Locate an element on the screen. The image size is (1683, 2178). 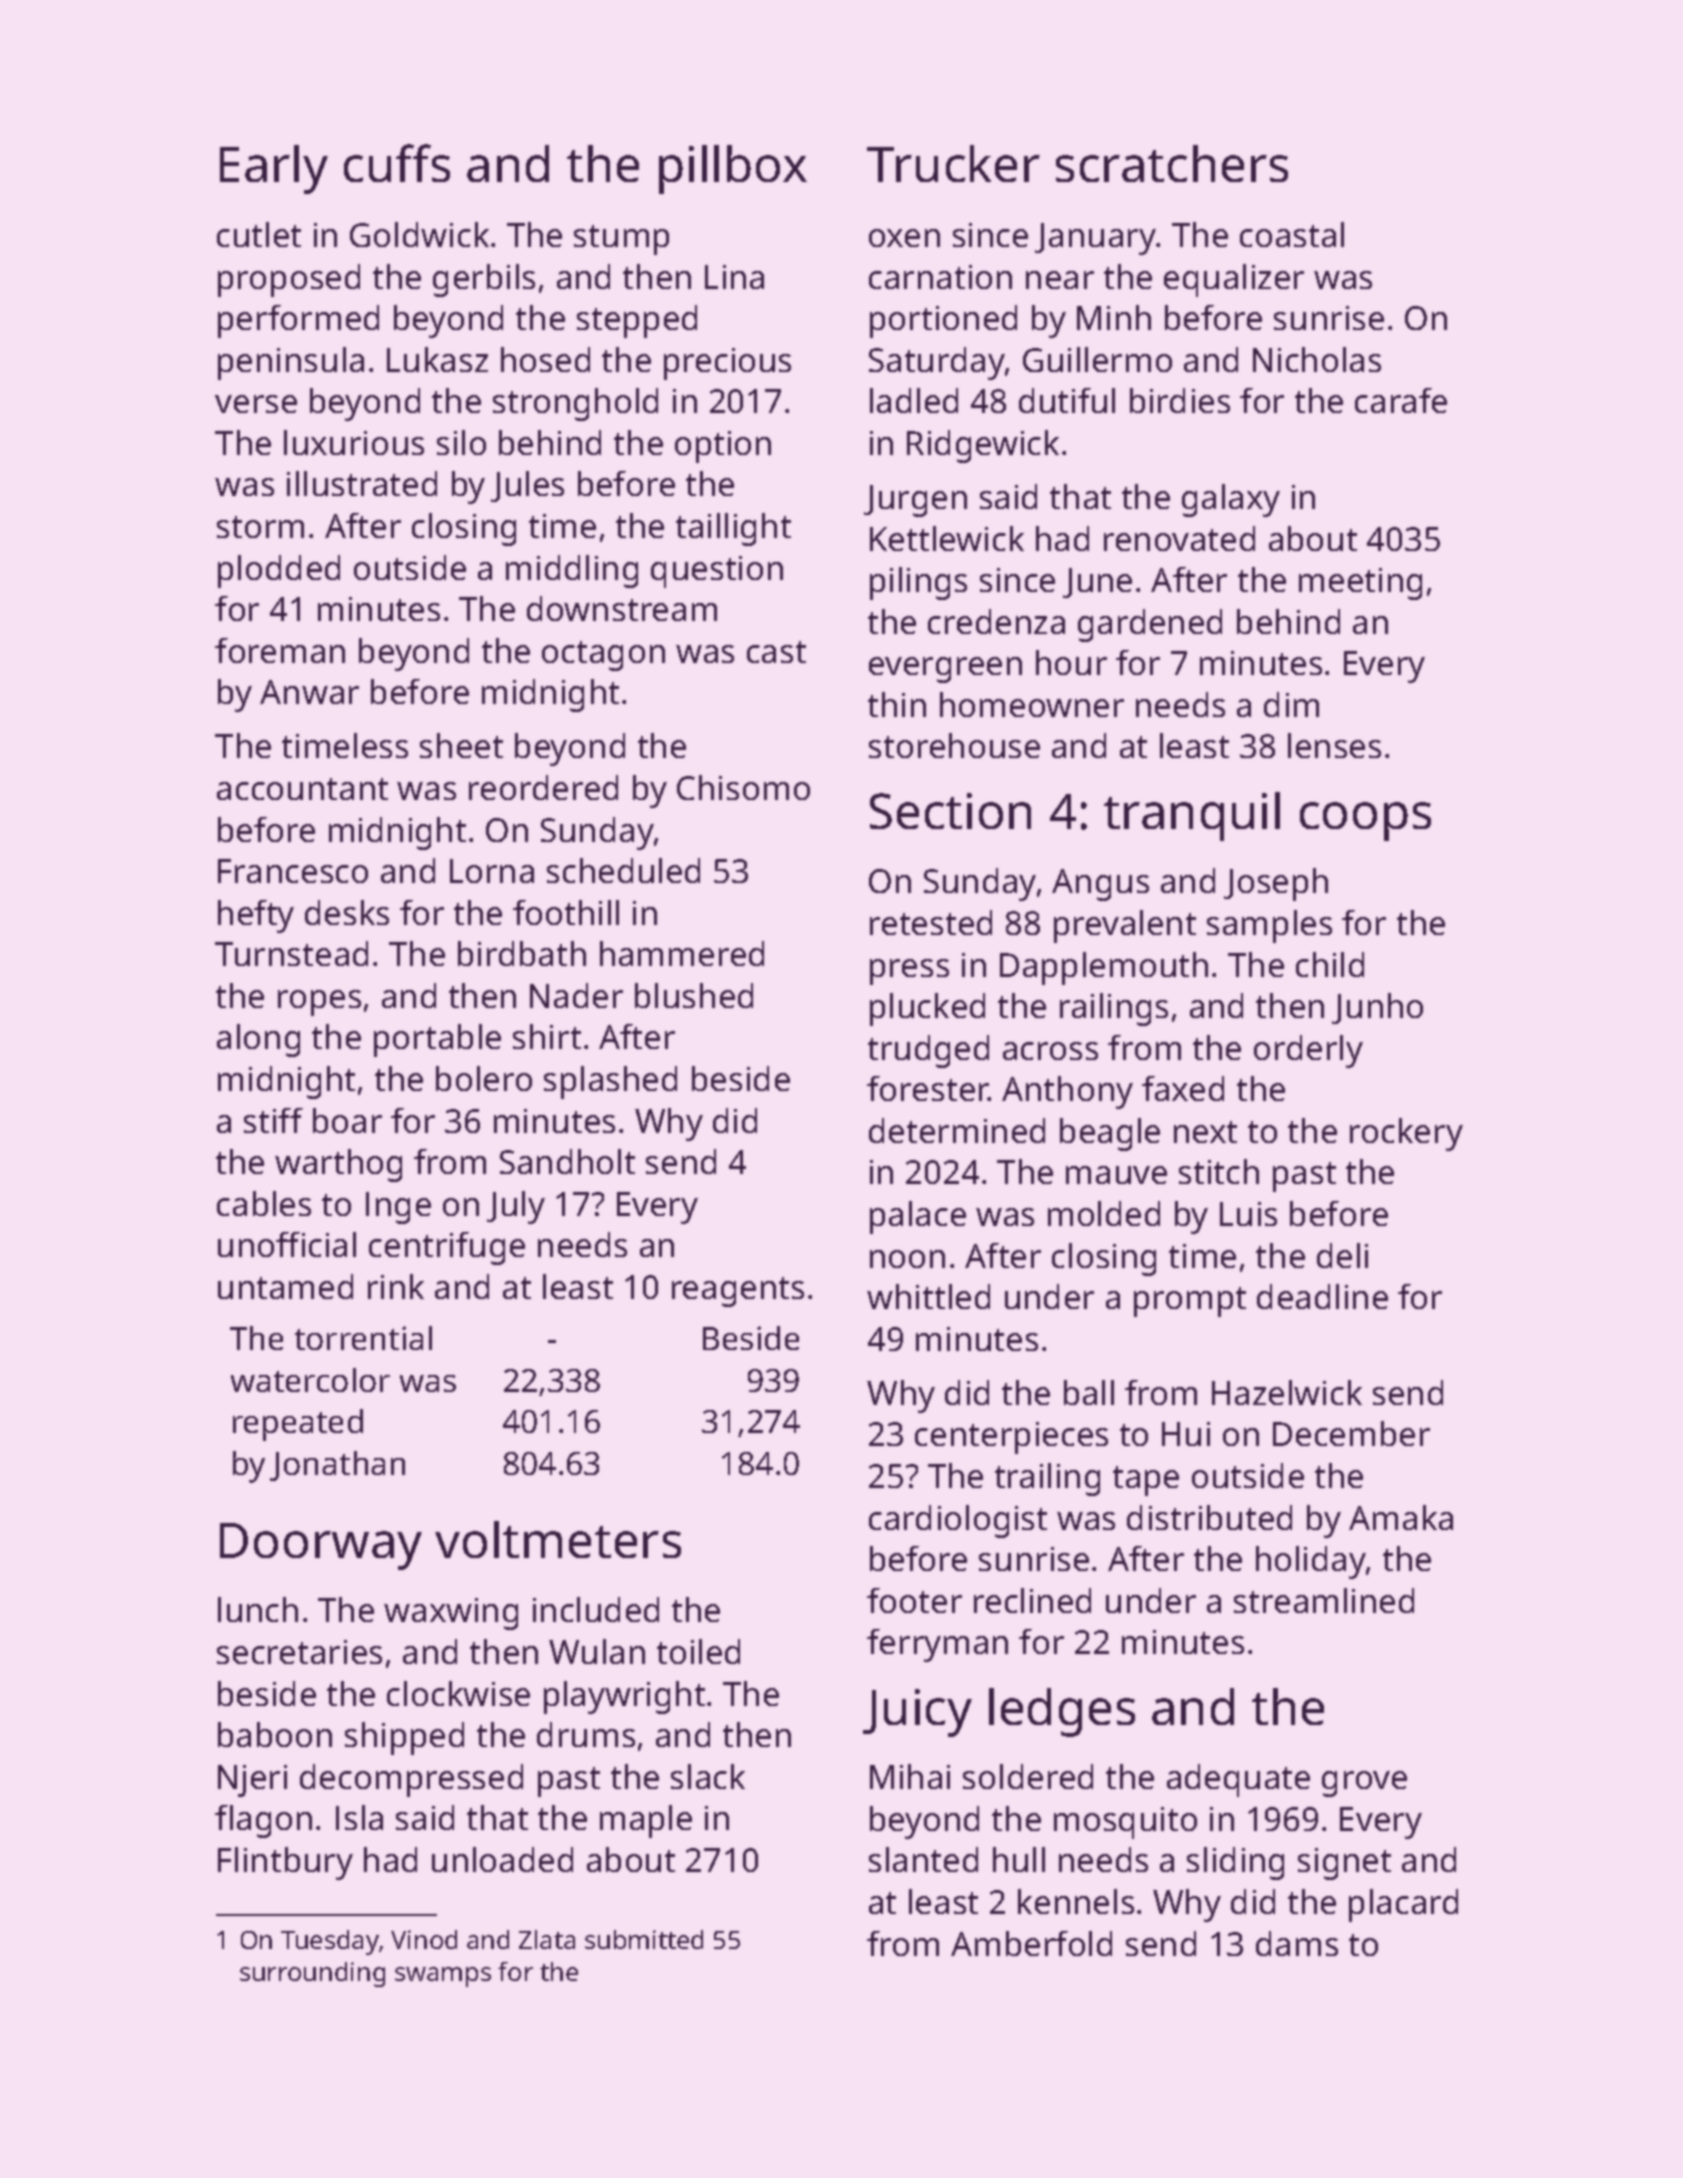
carafe is located at coordinates (1401, 400).
